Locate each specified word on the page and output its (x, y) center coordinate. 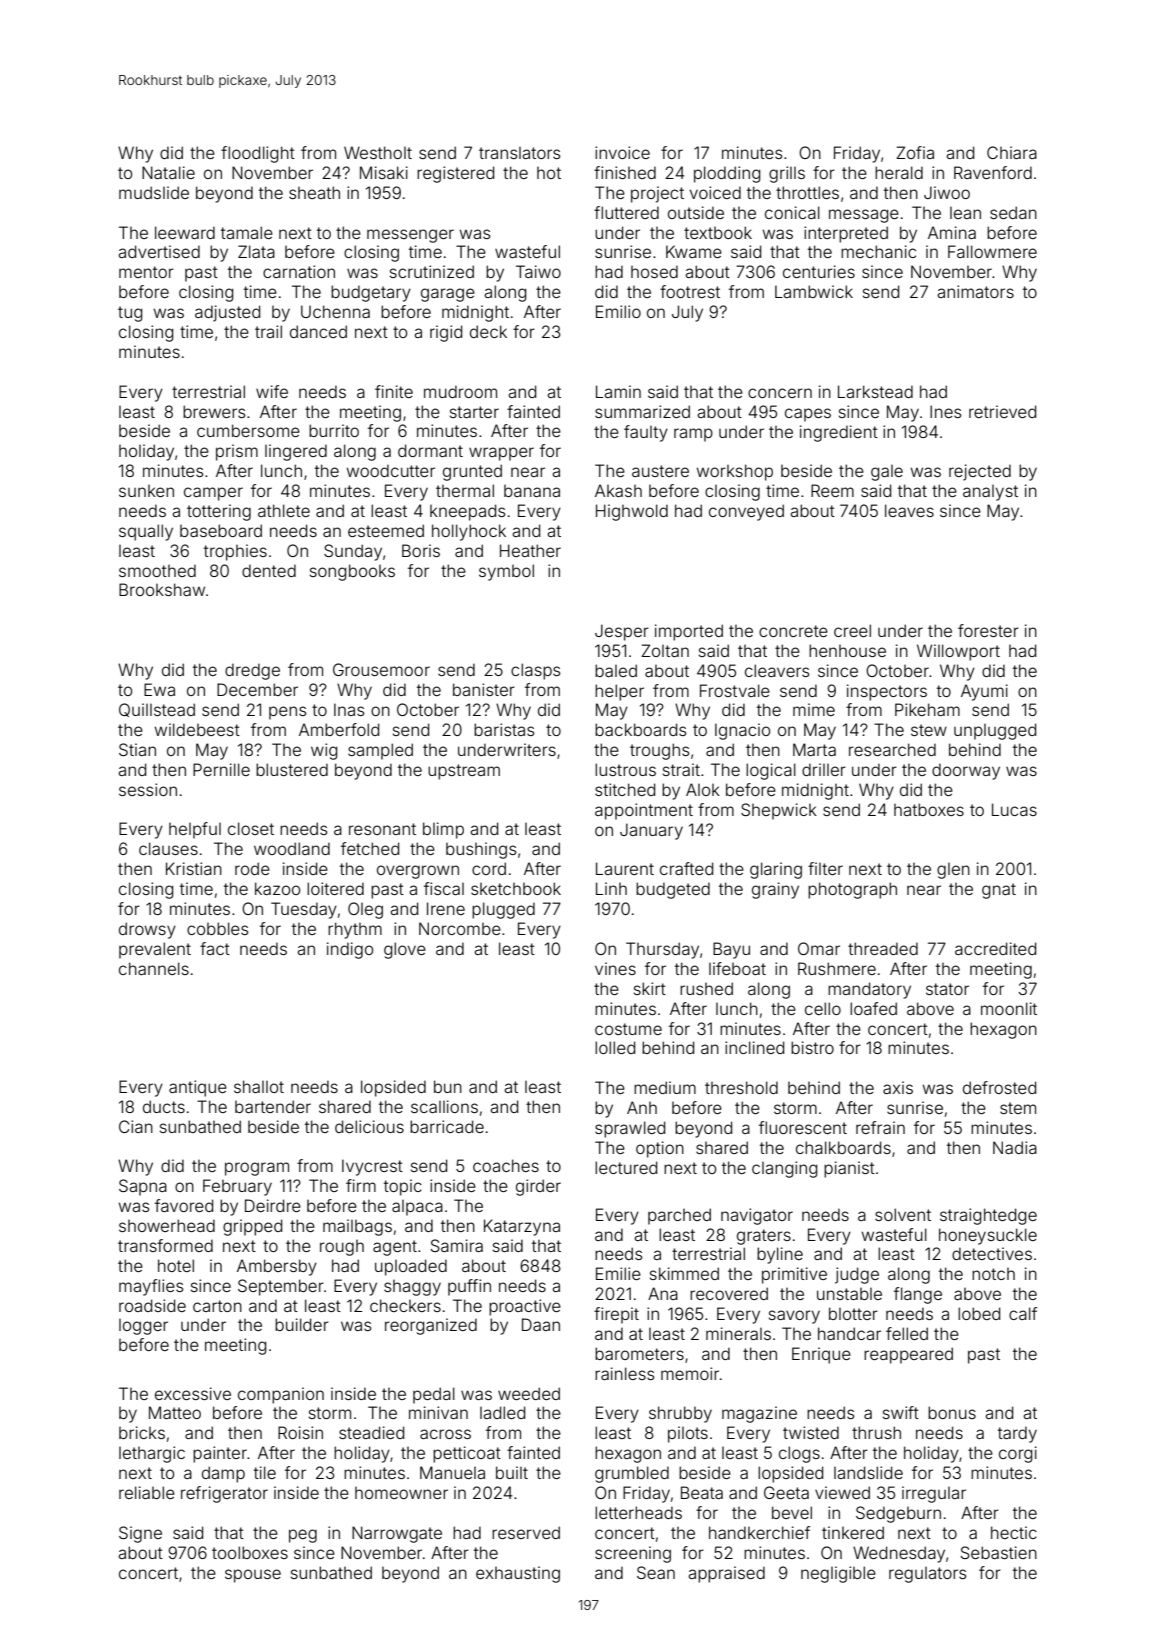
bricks (142, 1432)
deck (488, 331)
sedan (1013, 212)
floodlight (258, 154)
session (148, 789)
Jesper (622, 632)
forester (988, 630)
